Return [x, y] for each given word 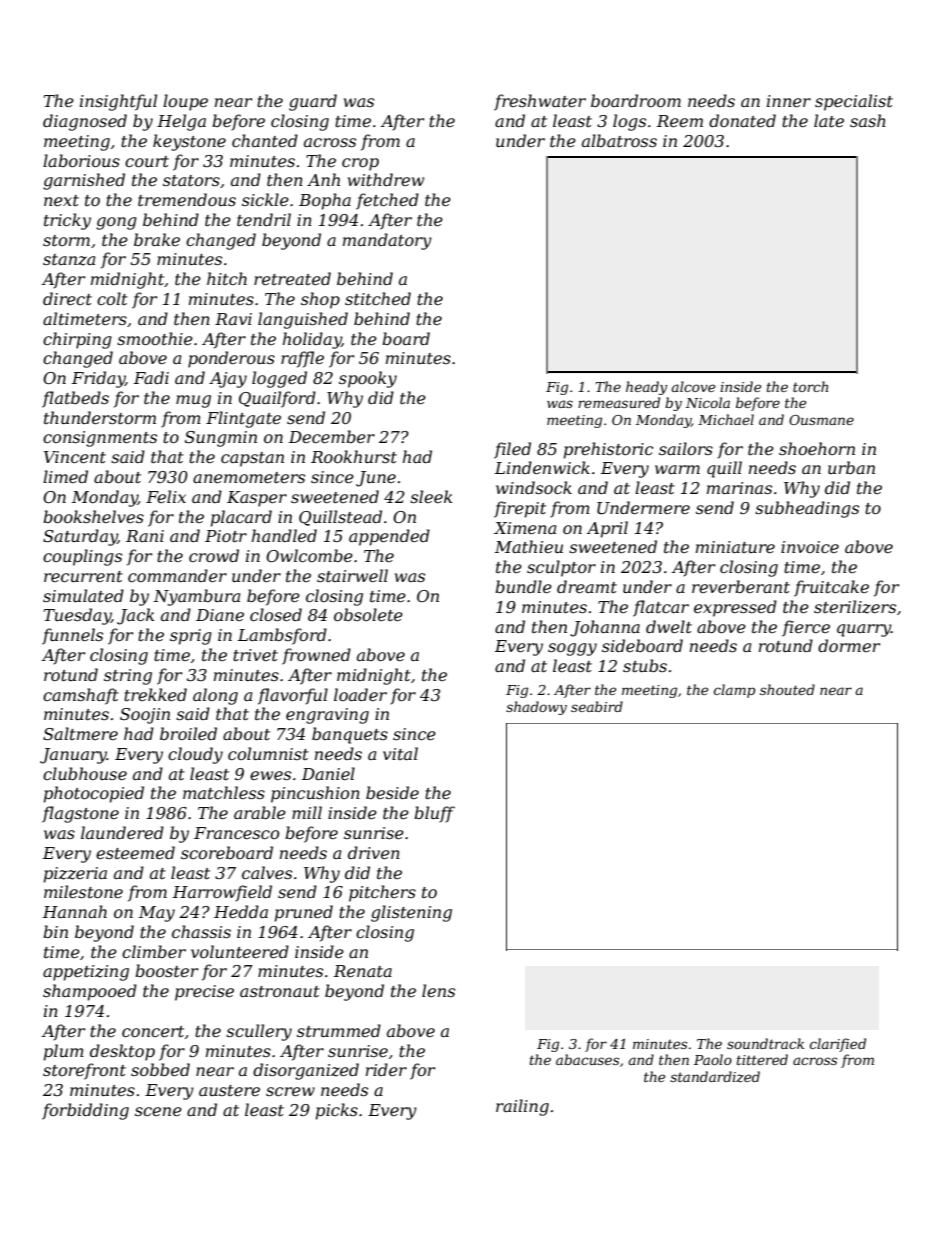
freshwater [540, 102]
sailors [686, 448]
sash [868, 120]
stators [191, 180]
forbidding [85, 1111]
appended [389, 537]
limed [65, 476]
